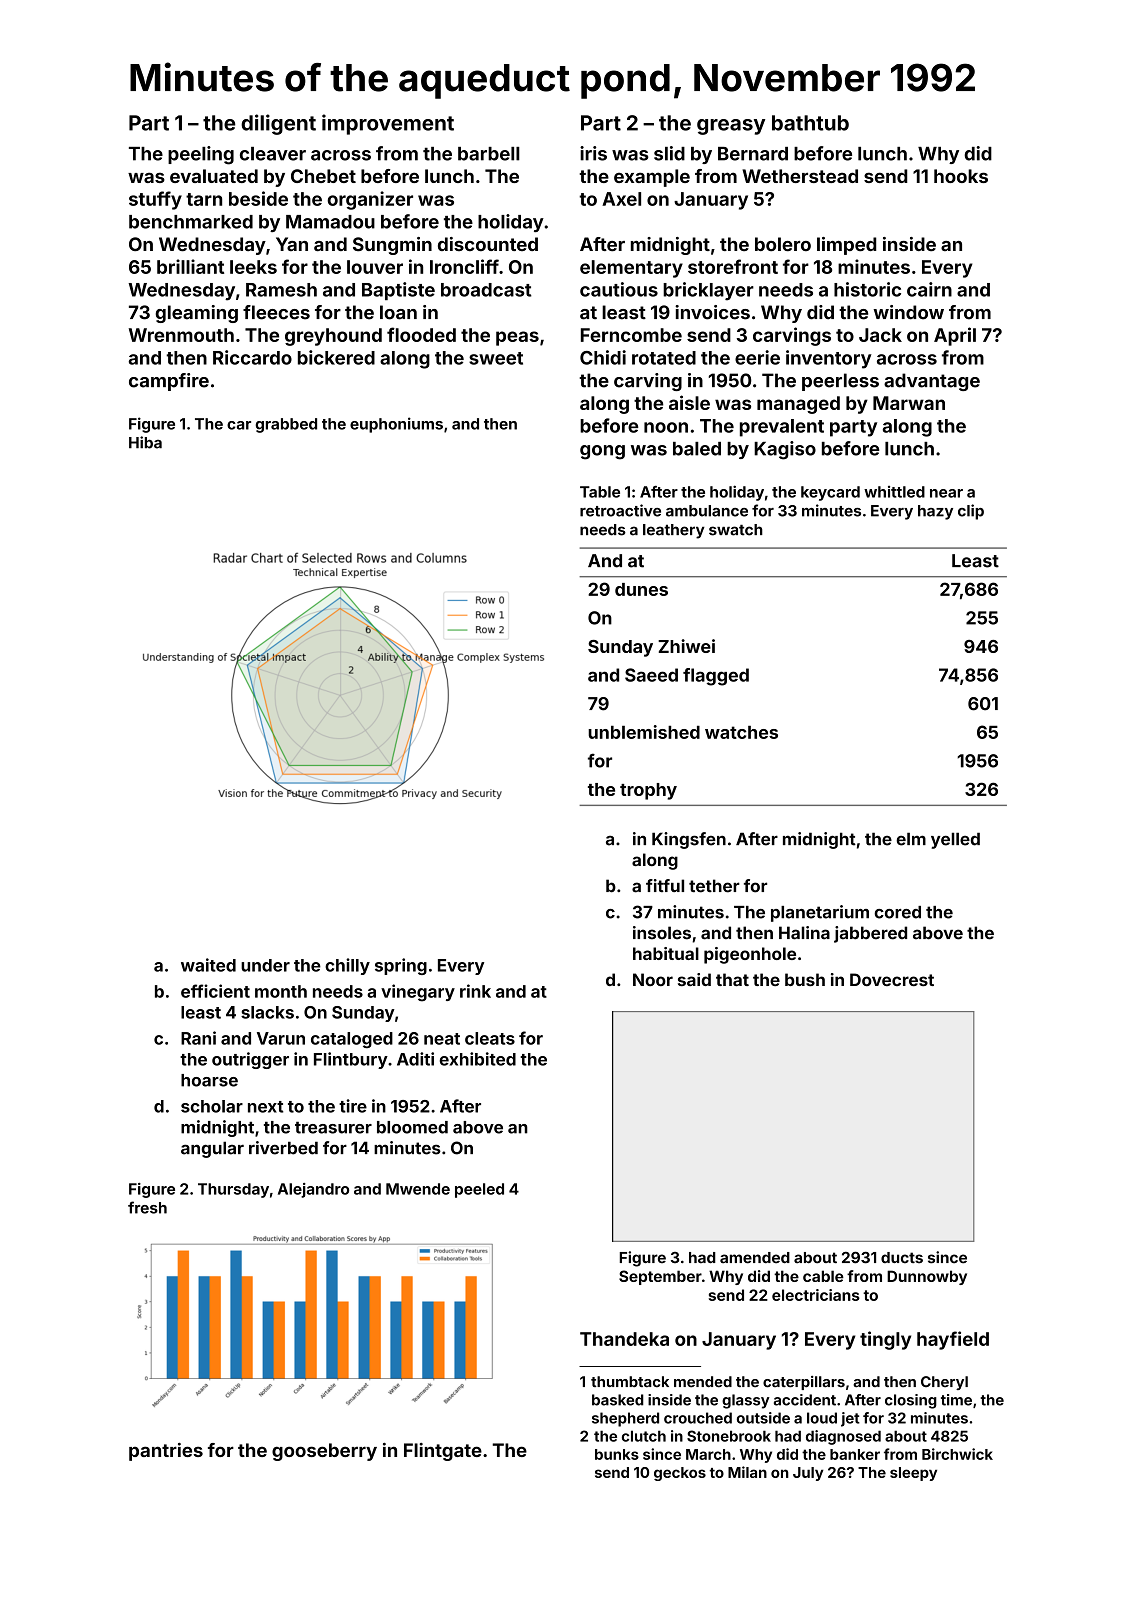 Image resolution: width=1135 pixels, height=1606 pixels. I want to click on campfire, so click(169, 382).
